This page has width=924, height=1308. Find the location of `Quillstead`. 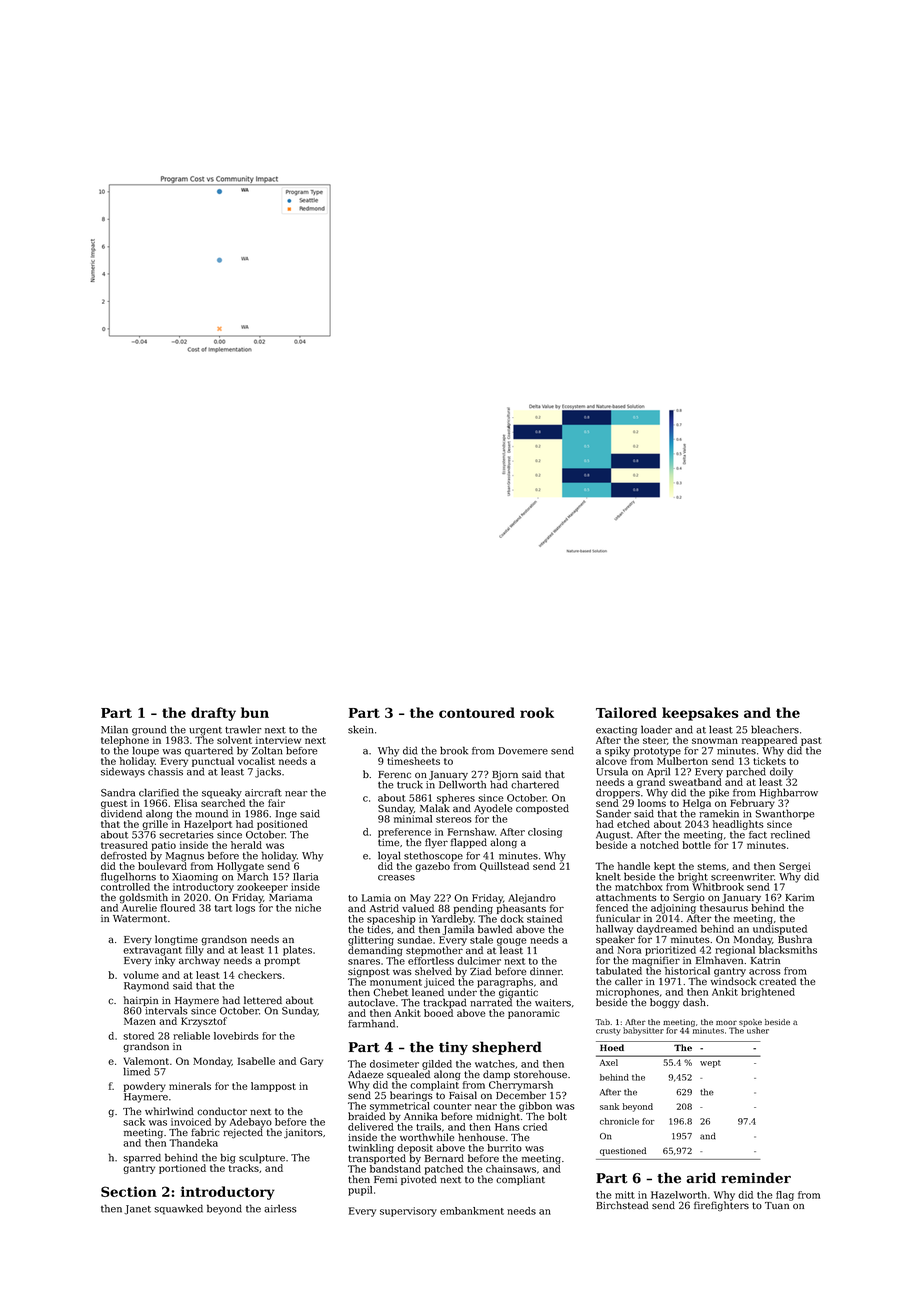

Quillstead is located at coordinates (504, 867).
